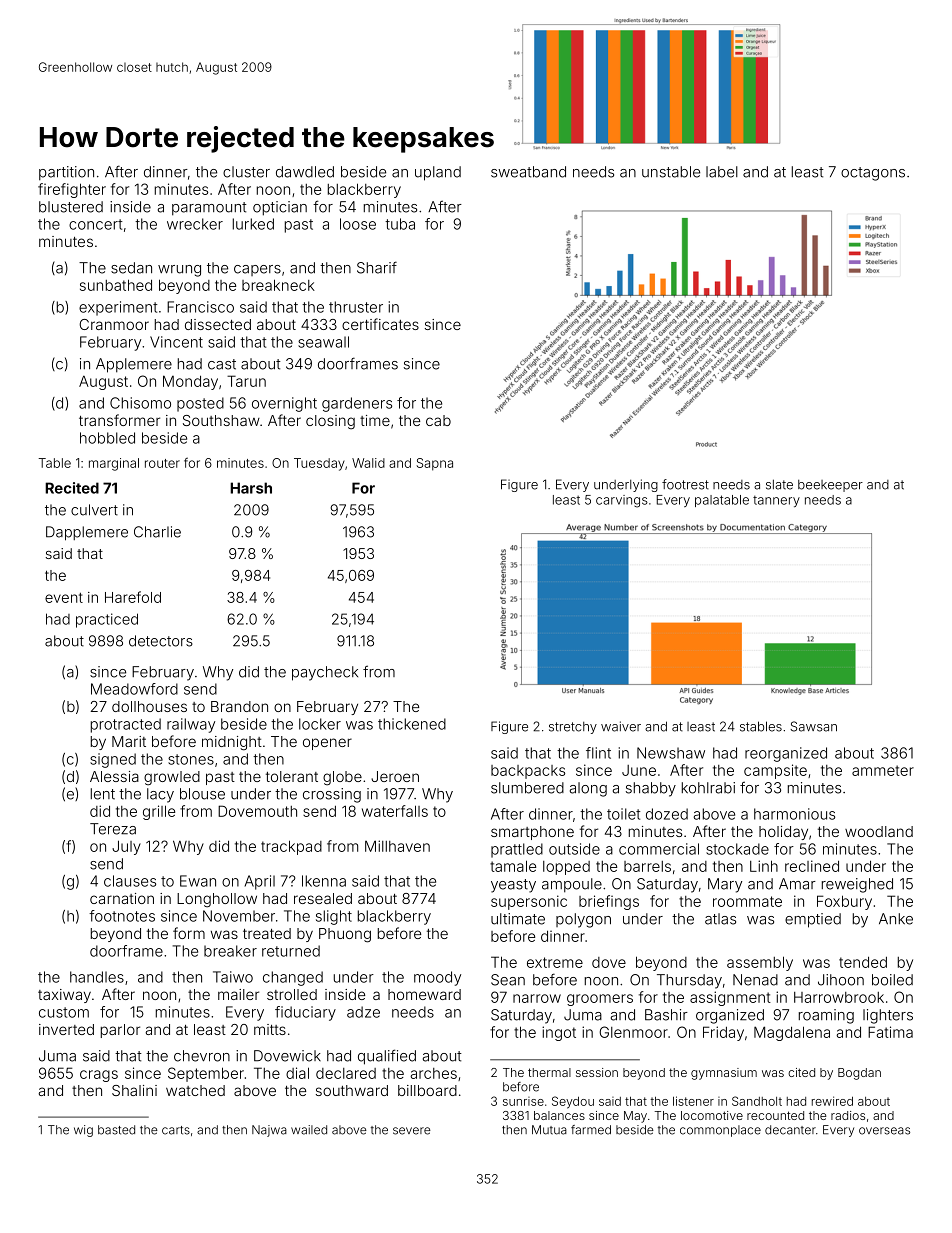 The width and height of the page is (952, 1233). Describe the element at coordinates (523, 1101) in the page. I see `sunrise` at that location.
